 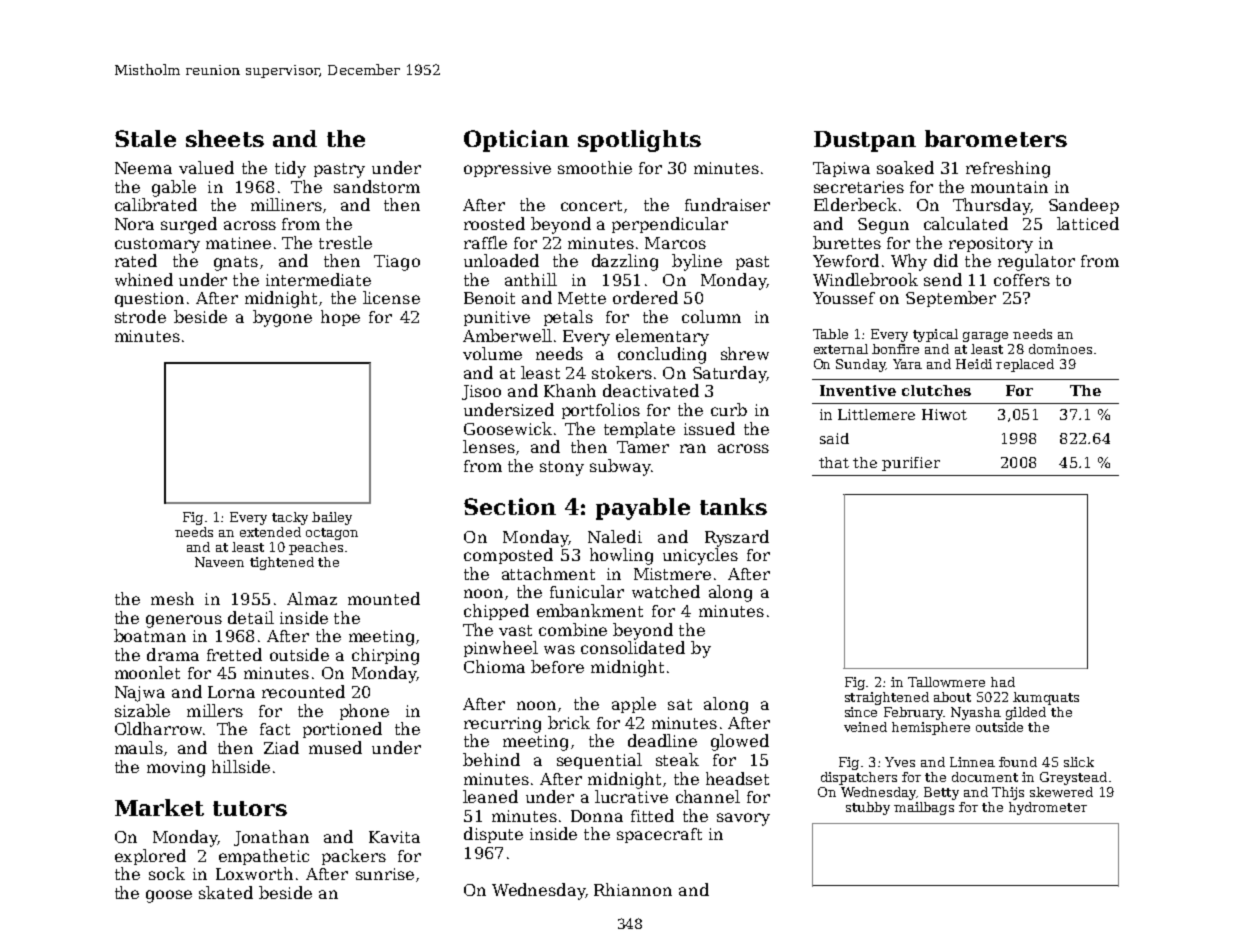 What do you see at coordinates (510, 506) in the screenshot?
I see `Section` at bounding box center [510, 506].
